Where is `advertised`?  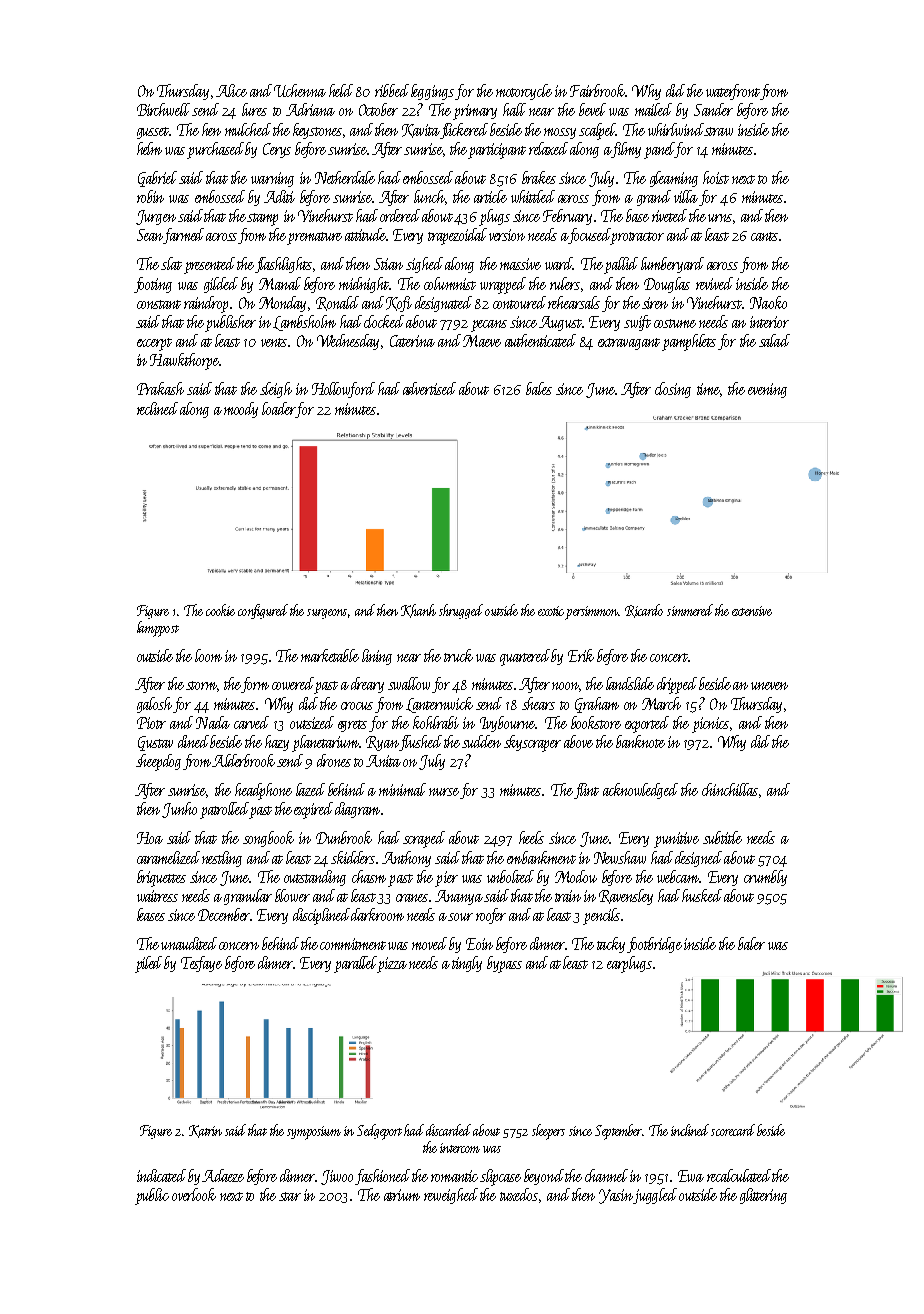
advertised is located at coordinates (429, 388).
